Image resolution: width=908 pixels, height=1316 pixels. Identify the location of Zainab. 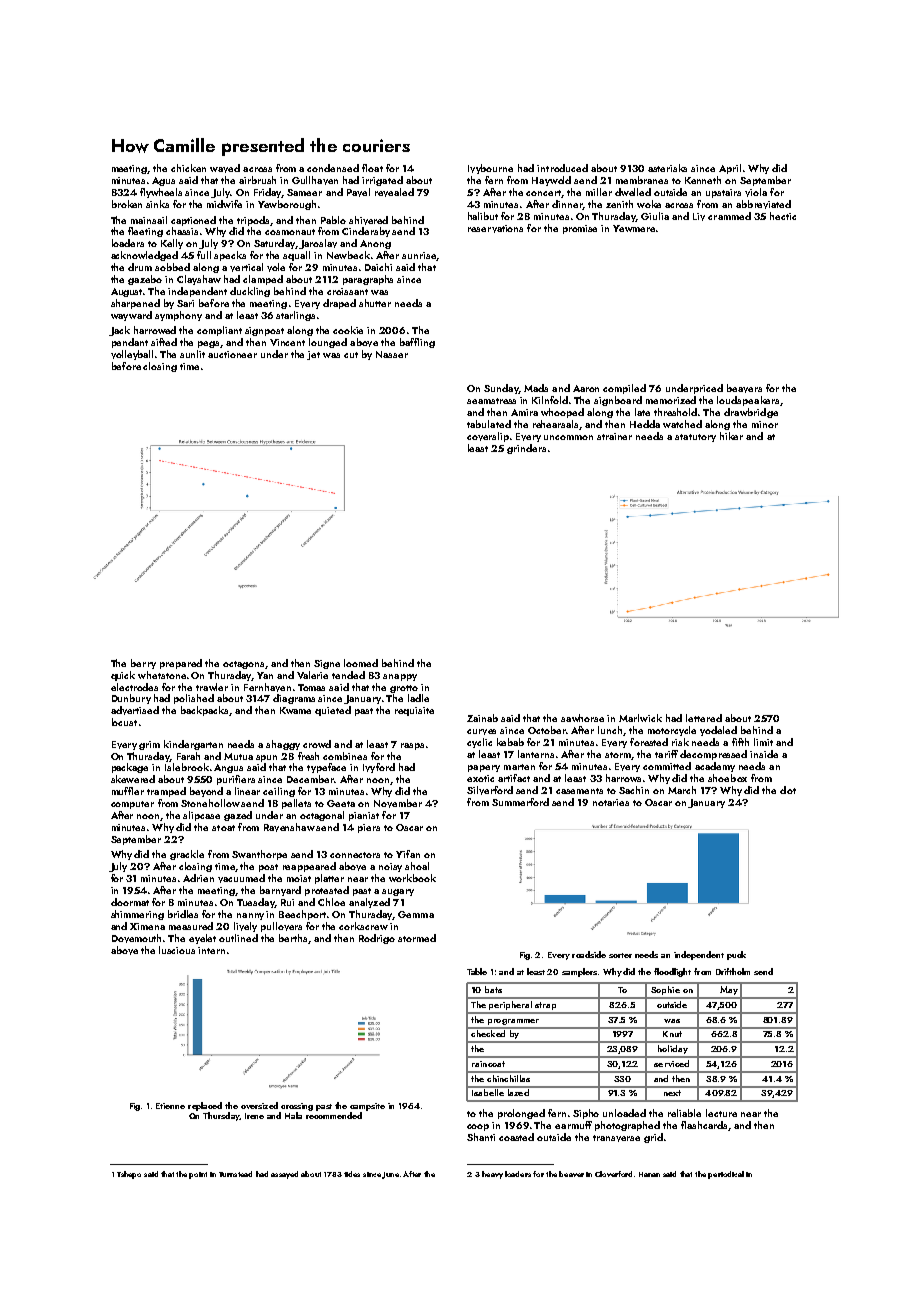
(482, 718).
